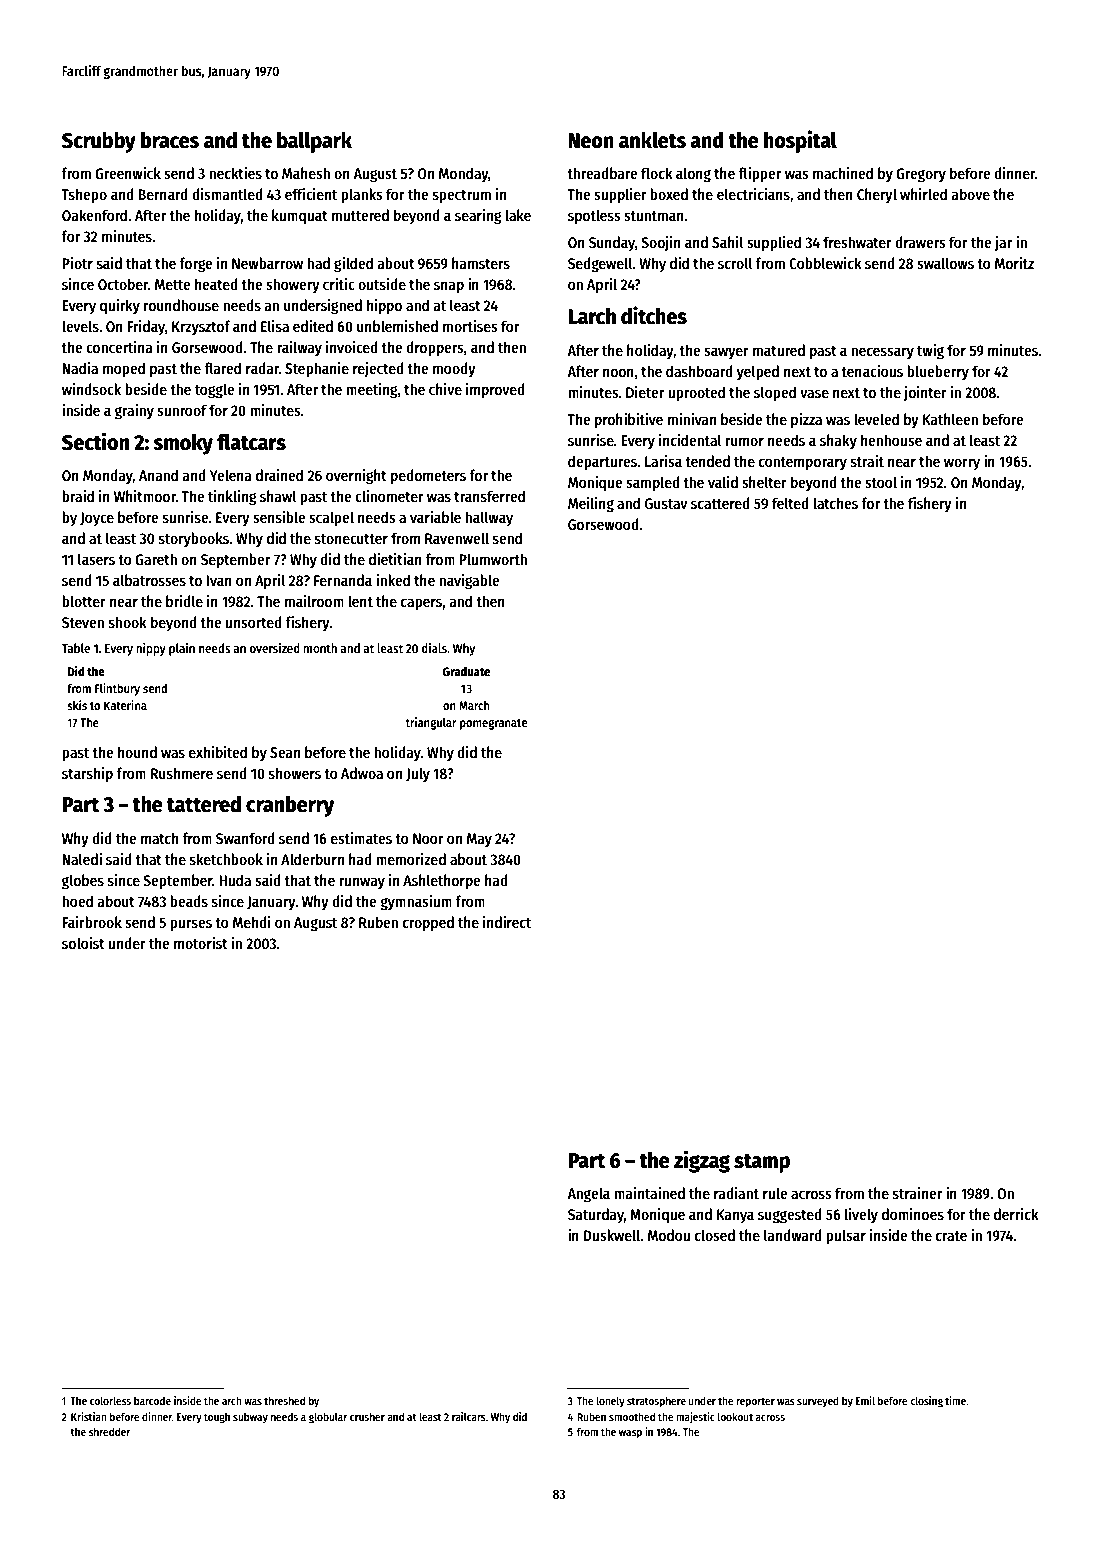 This screenshot has width=1105, height=1563. What do you see at coordinates (77, 263) in the screenshot?
I see `Piotr` at bounding box center [77, 263].
